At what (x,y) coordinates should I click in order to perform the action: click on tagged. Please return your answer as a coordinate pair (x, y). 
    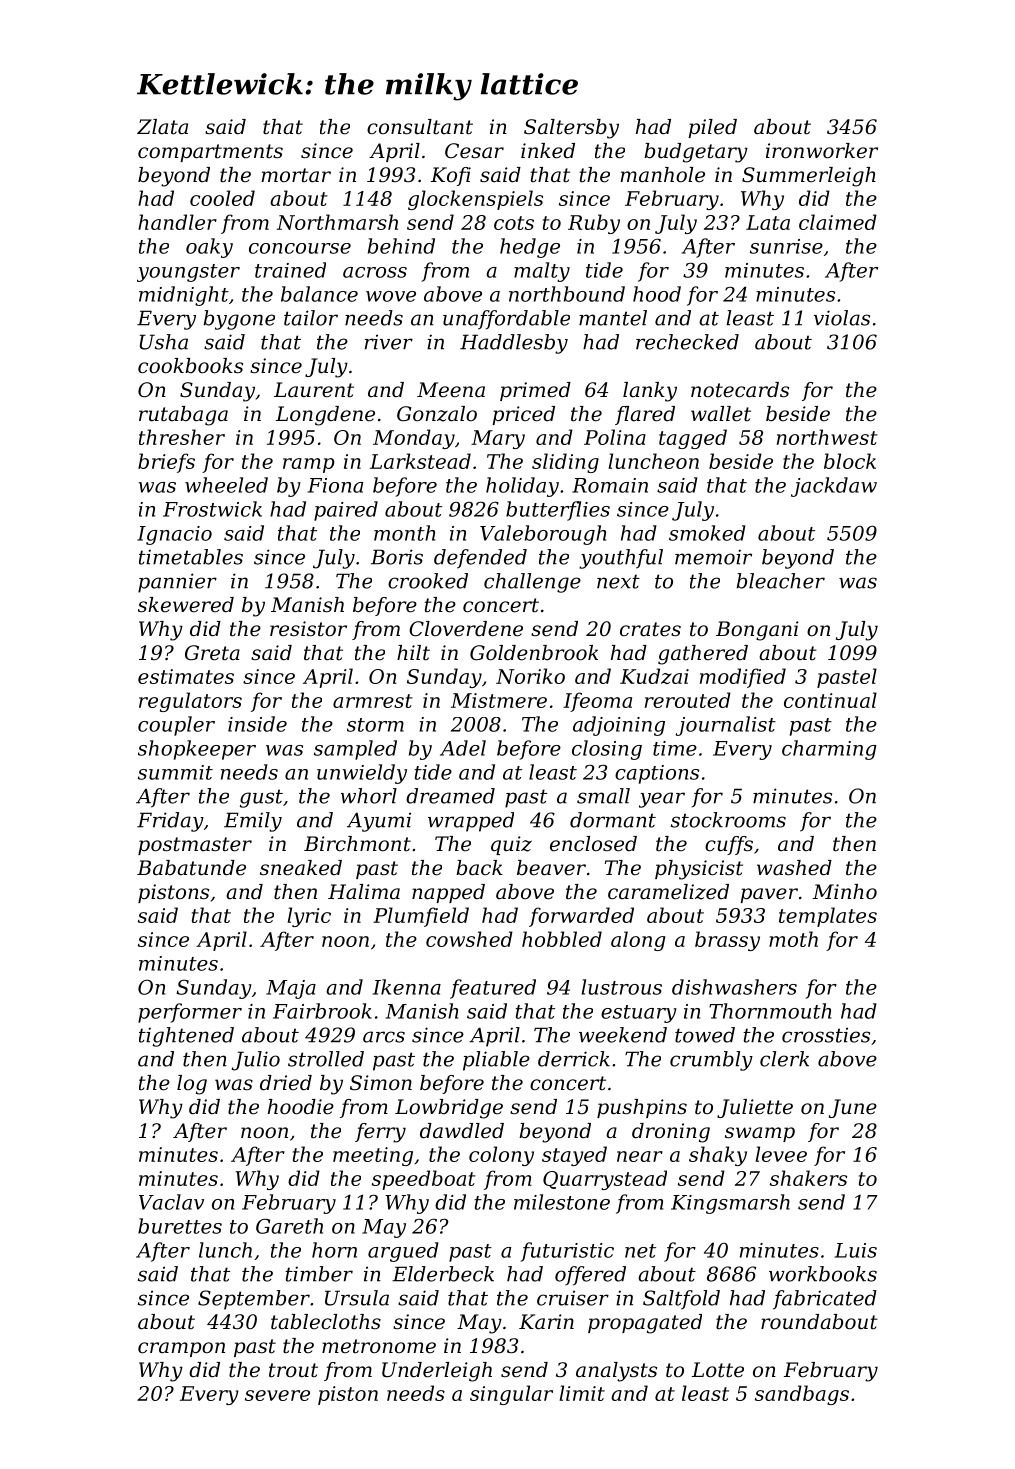
    Looking at the image, I should click on (693, 439).
